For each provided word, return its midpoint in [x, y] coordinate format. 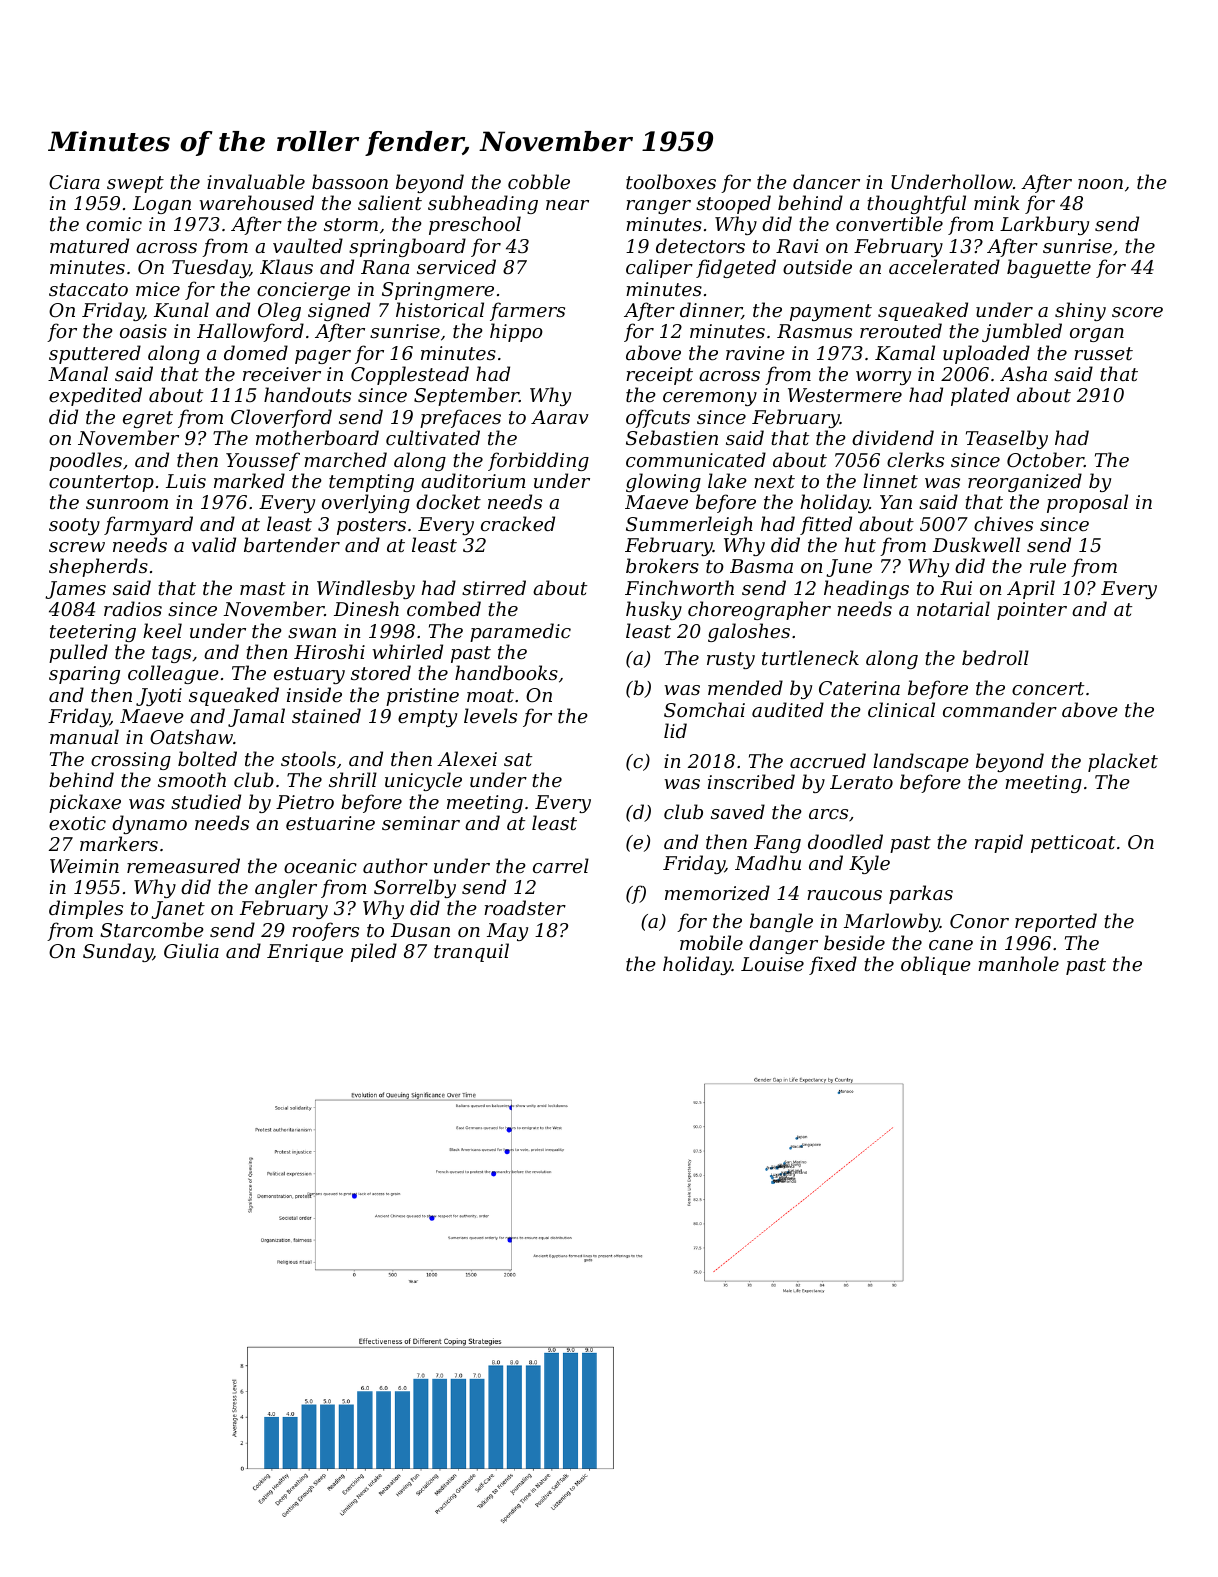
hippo [516, 332]
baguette [1049, 268]
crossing [131, 761]
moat [490, 695]
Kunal [181, 309]
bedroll [995, 657]
